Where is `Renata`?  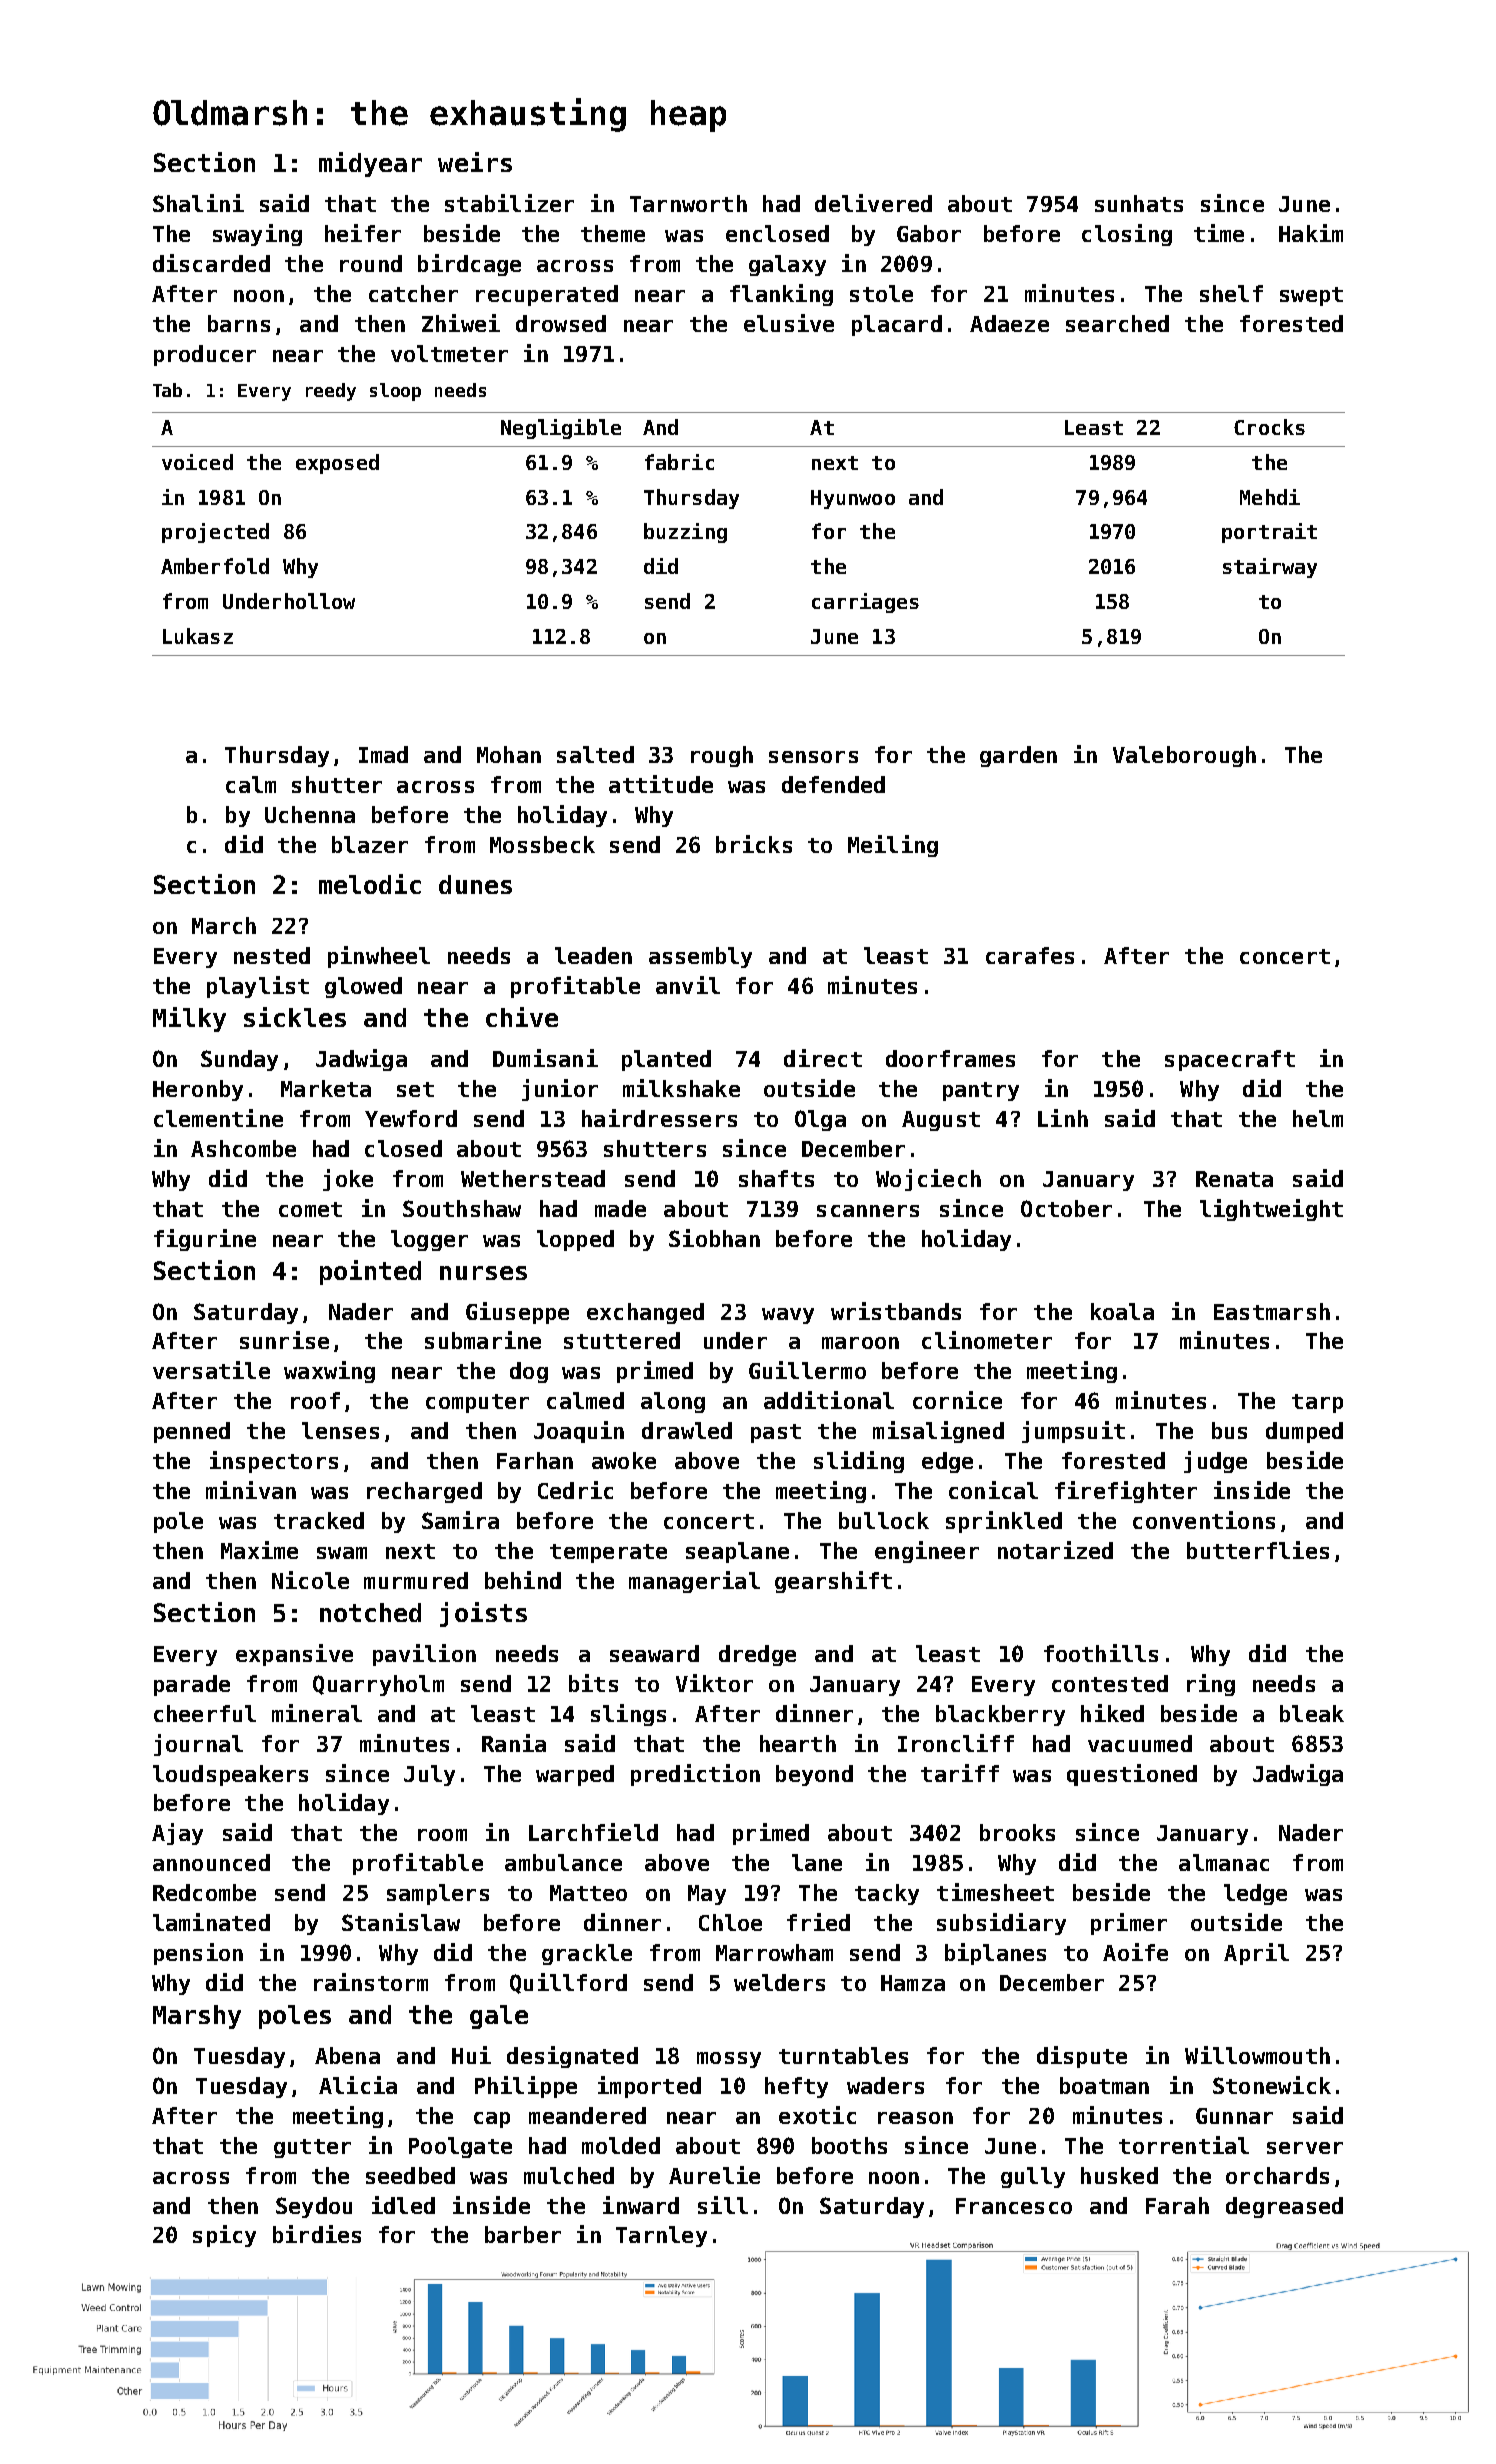
Renata is located at coordinates (1234, 1179).
